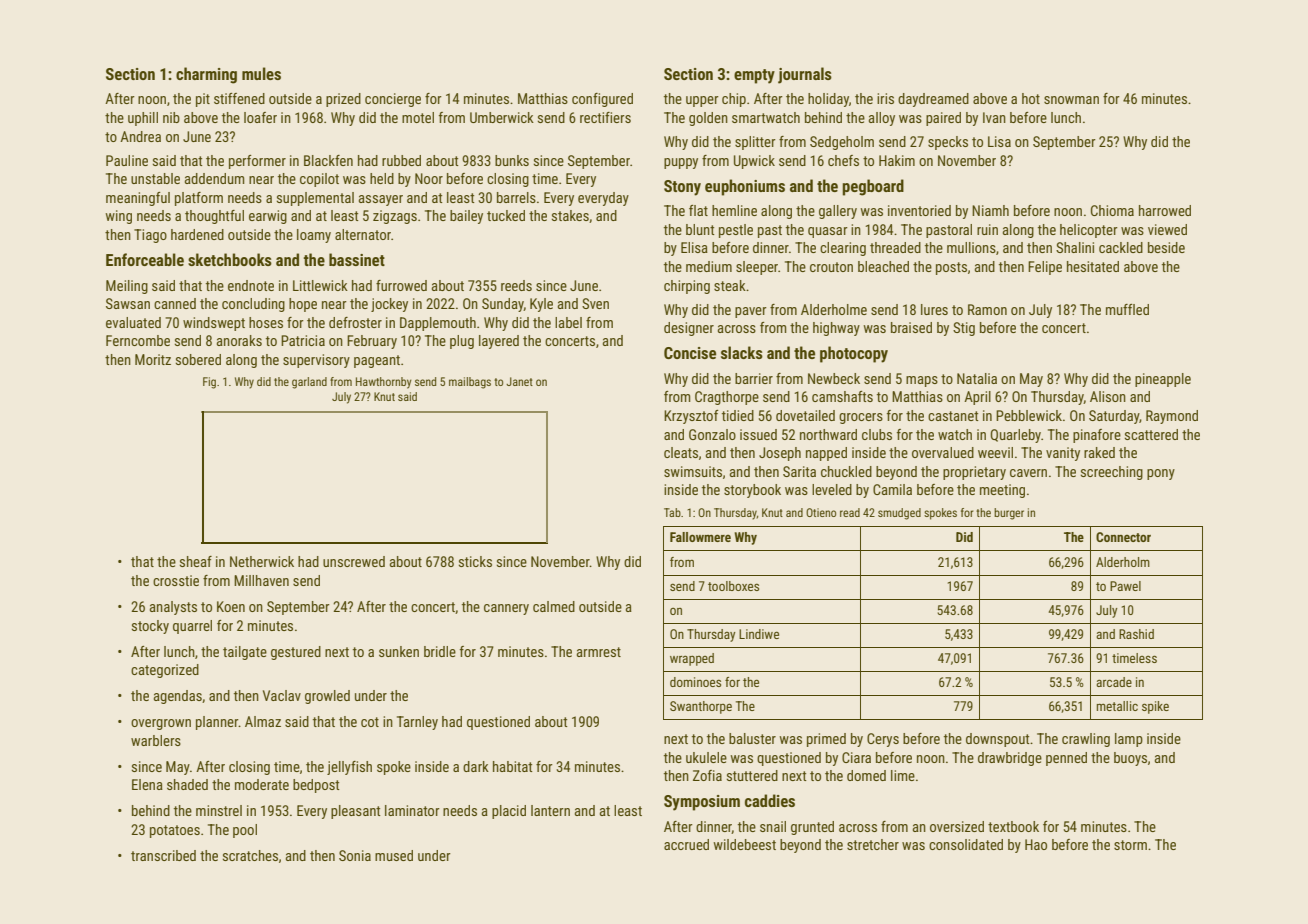 This screenshot has width=1308, height=924. Describe the element at coordinates (754, 76) in the screenshot. I see `empty` at that location.
